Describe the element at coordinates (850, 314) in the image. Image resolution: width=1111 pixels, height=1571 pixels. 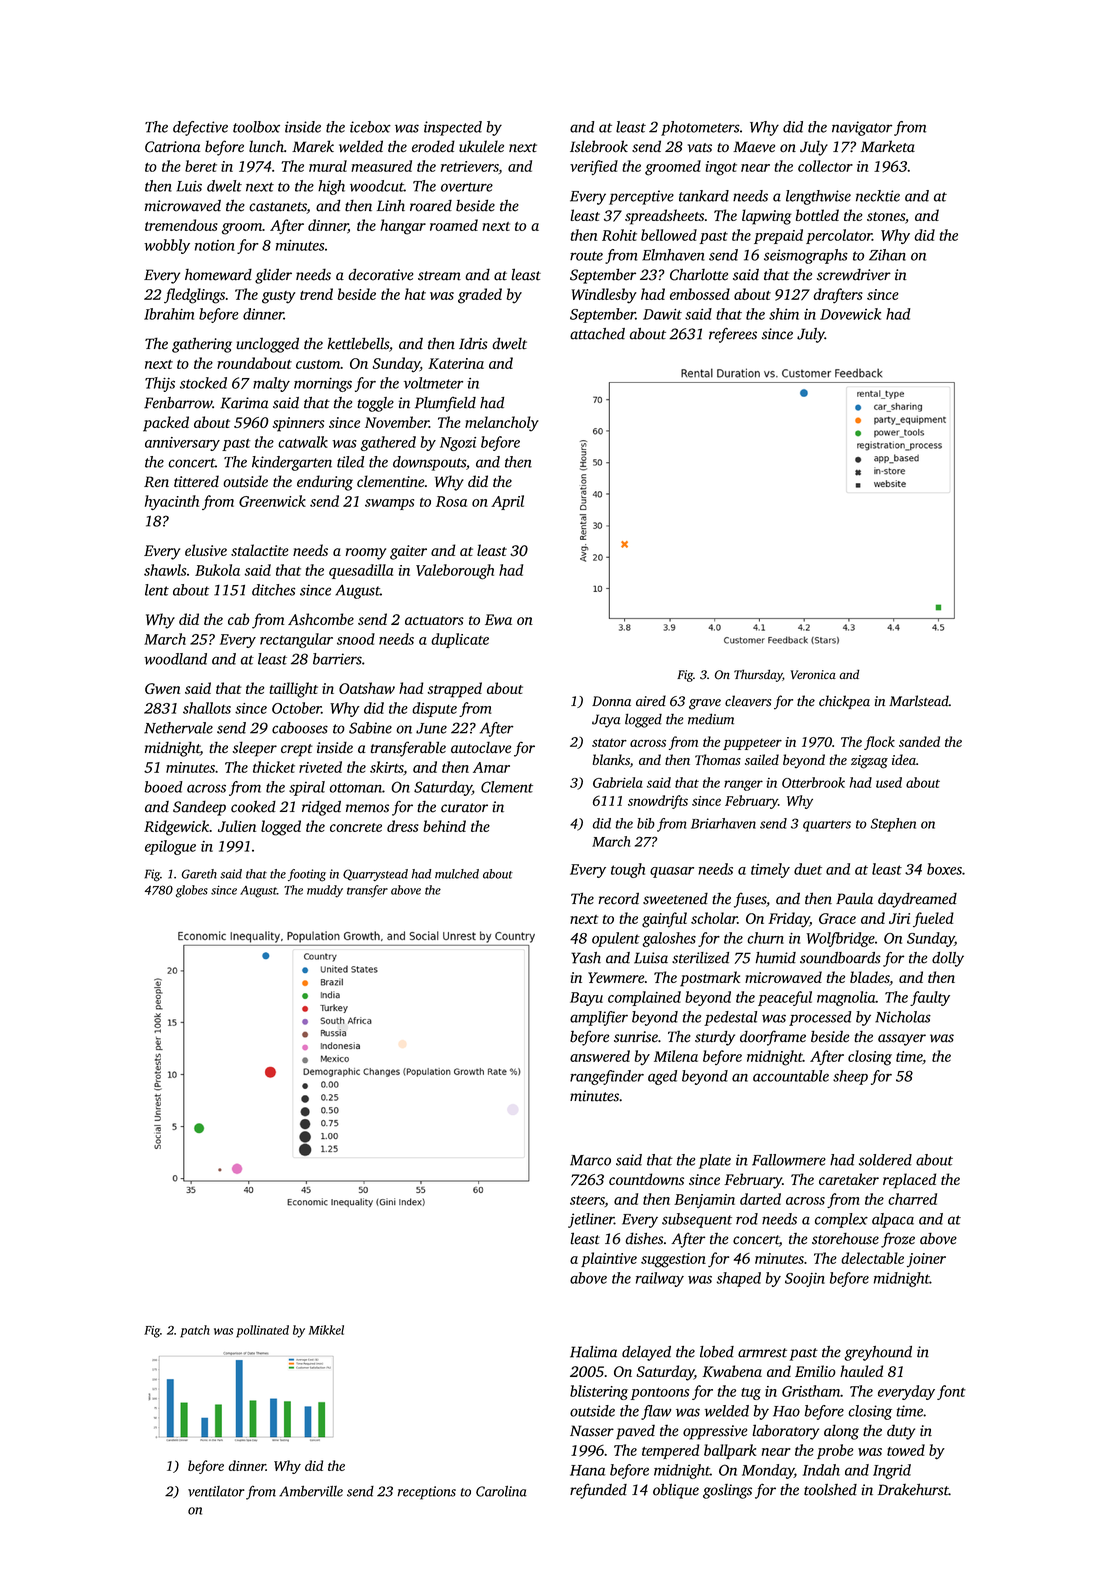
I see `Dovewick` at that location.
